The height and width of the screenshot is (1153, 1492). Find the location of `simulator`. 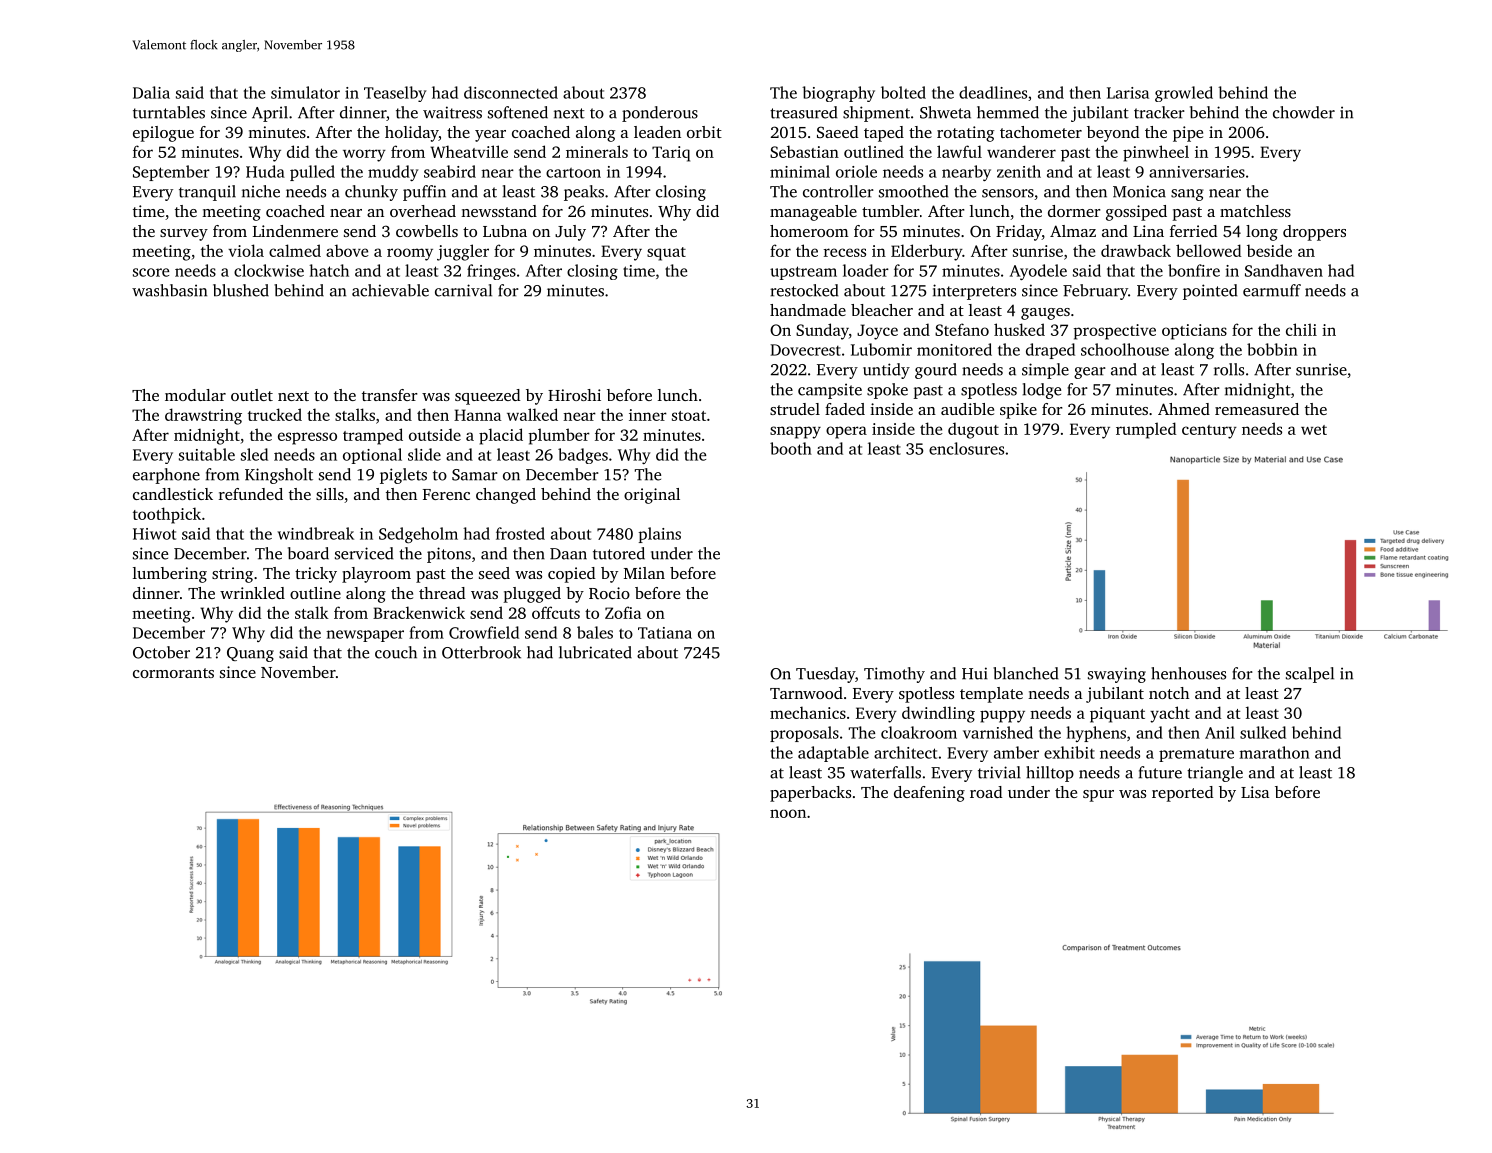

simulator is located at coordinates (305, 92).
